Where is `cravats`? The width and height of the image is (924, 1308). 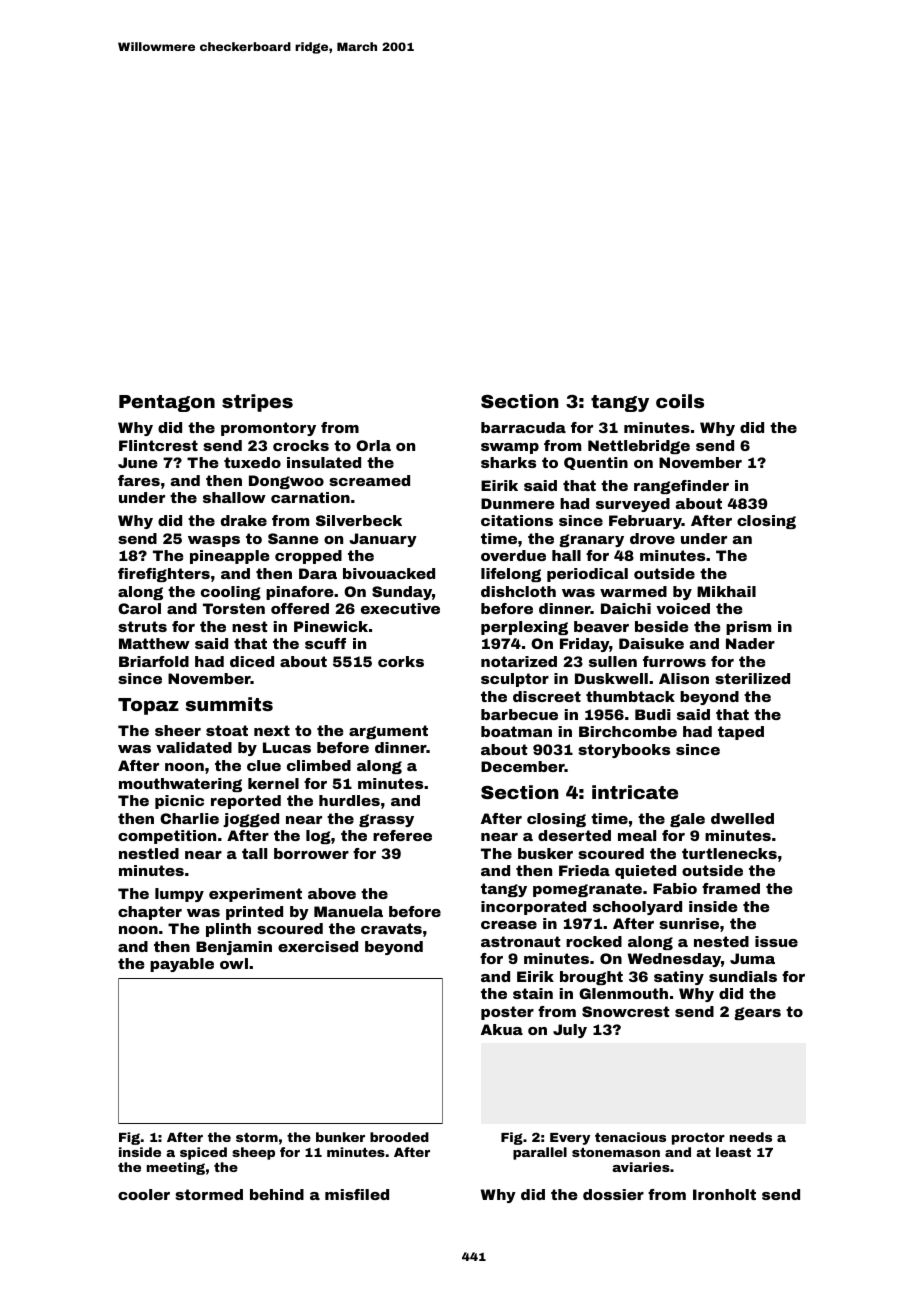
cravats is located at coordinates (391, 928).
